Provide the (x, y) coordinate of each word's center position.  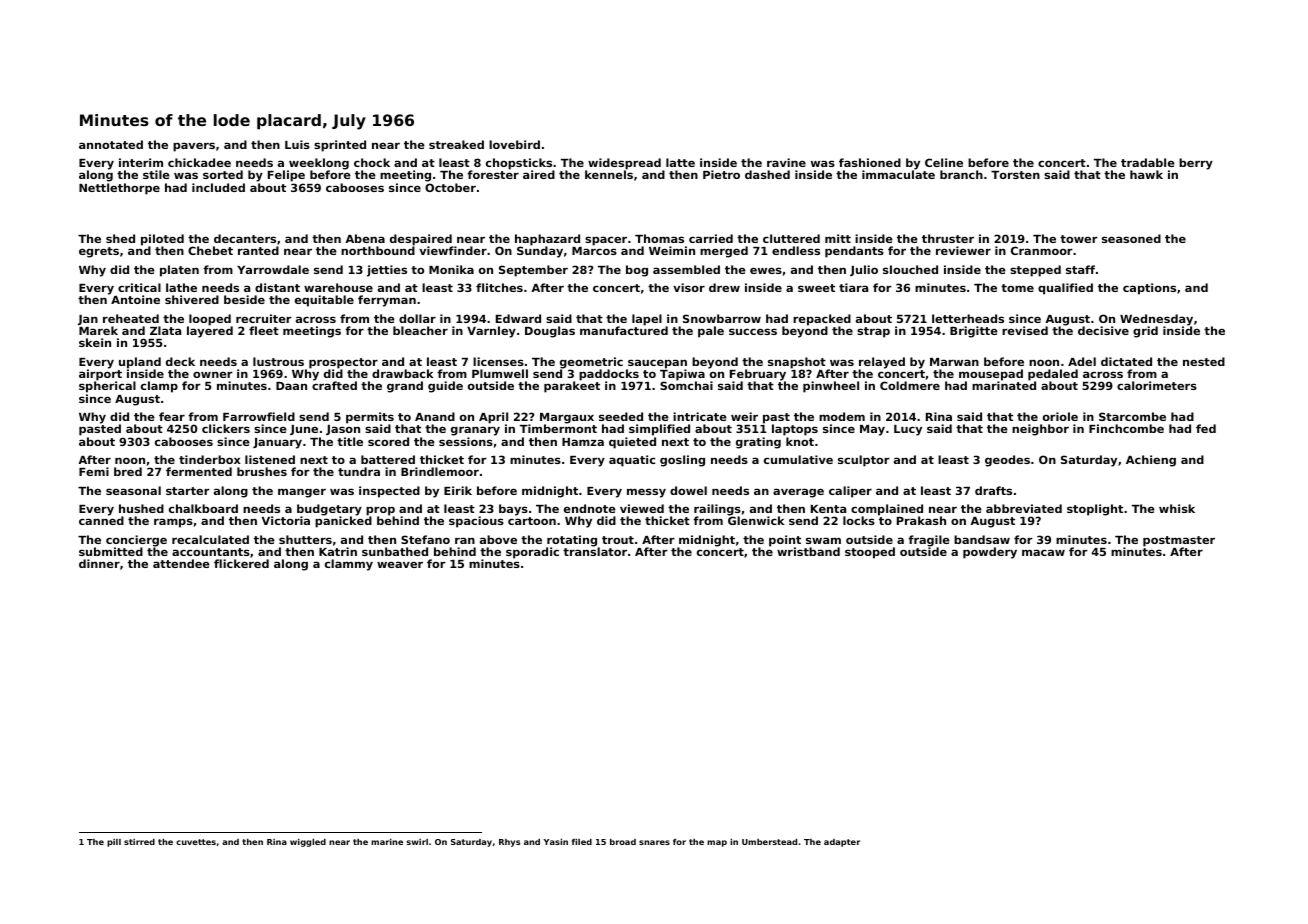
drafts (993, 490)
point (785, 541)
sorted (223, 174)
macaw (1043, 552)
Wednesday (1156, 320)
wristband (808, 551)
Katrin (338, 551)
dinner (99, 563)
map (717, 843)
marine (387, 842)
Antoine (135, 300)
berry (1196, 164)
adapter (842, 843)
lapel (647, 320)
